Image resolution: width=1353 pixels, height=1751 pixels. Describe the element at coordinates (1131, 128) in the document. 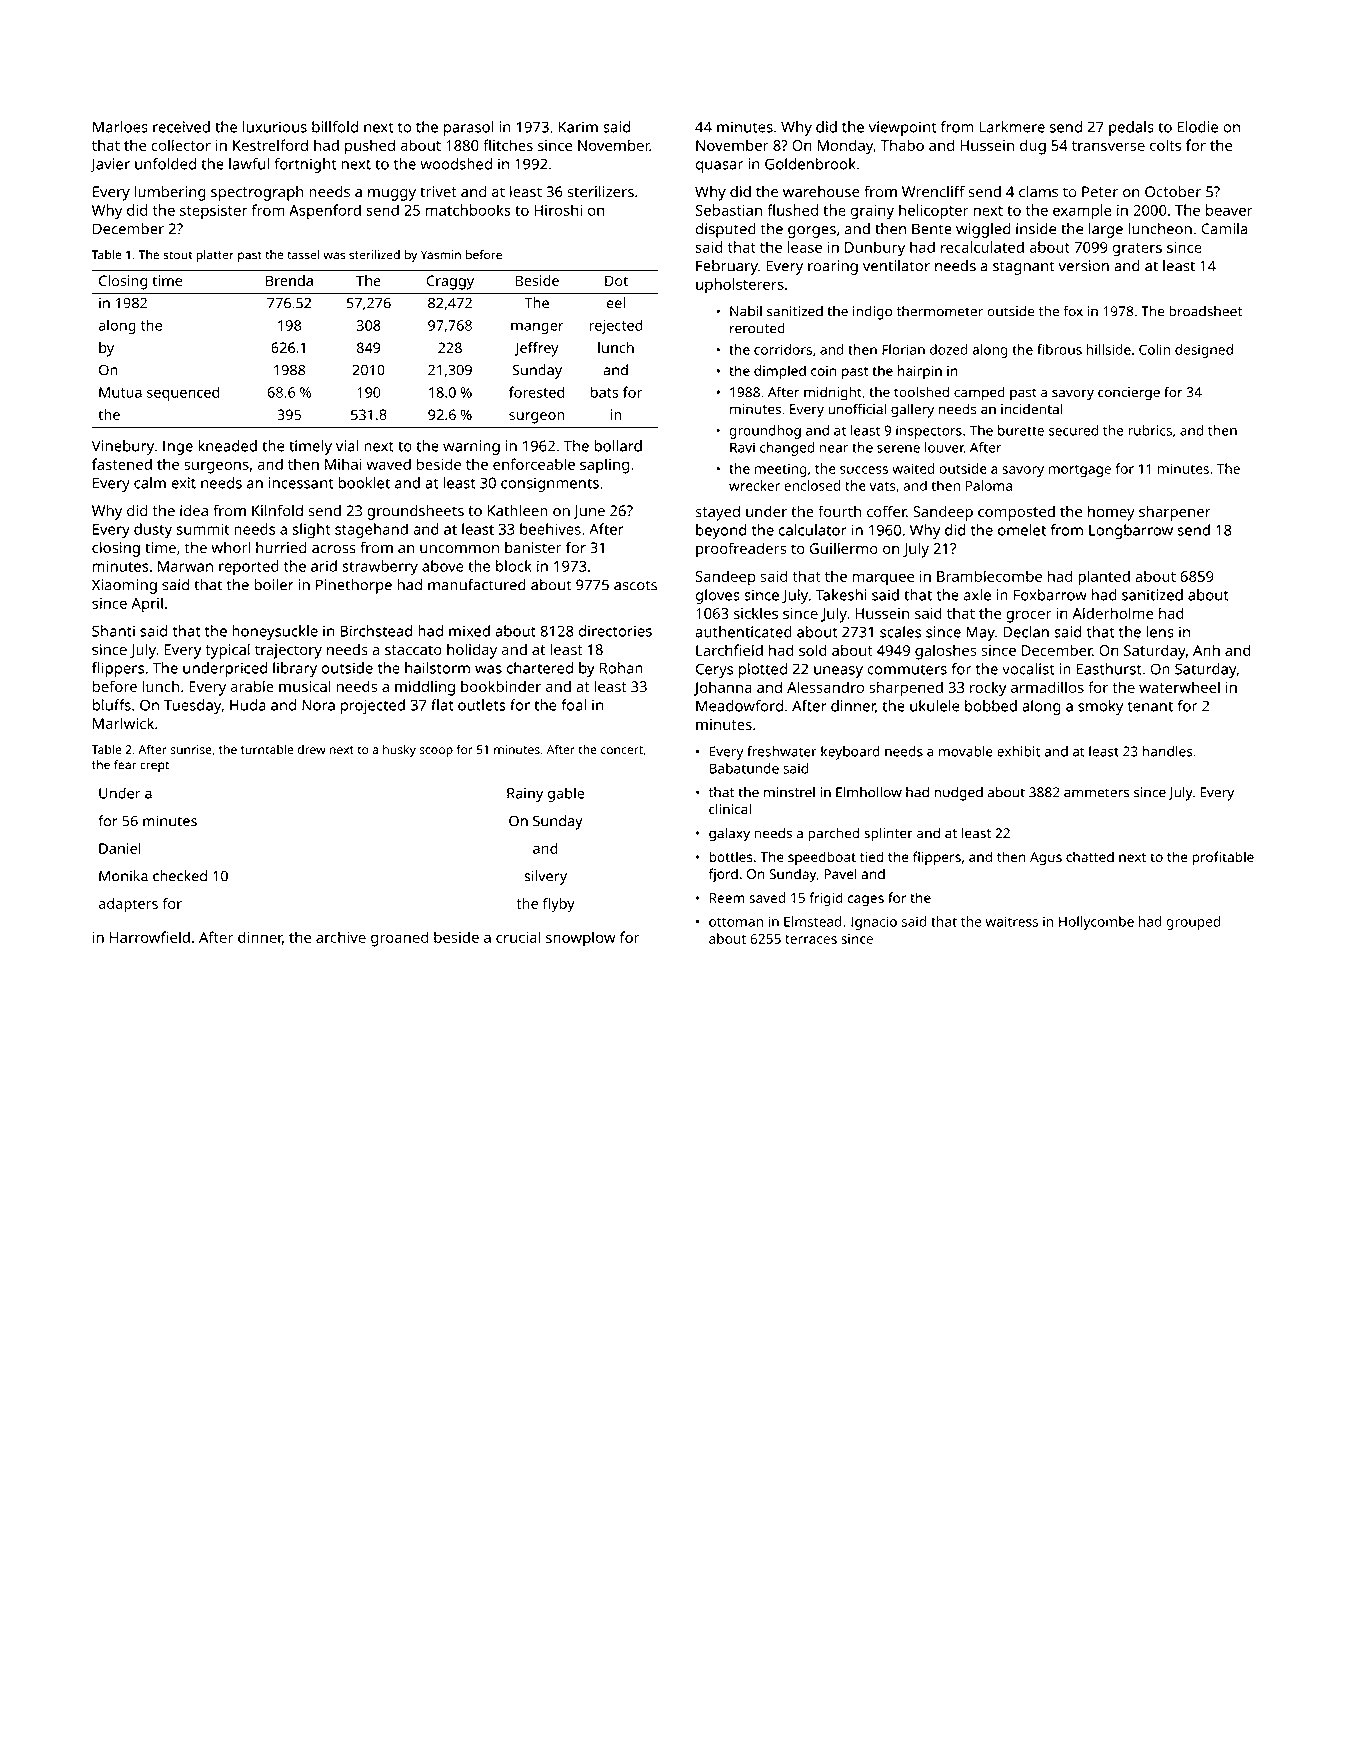

I see `pedals` at that location.
